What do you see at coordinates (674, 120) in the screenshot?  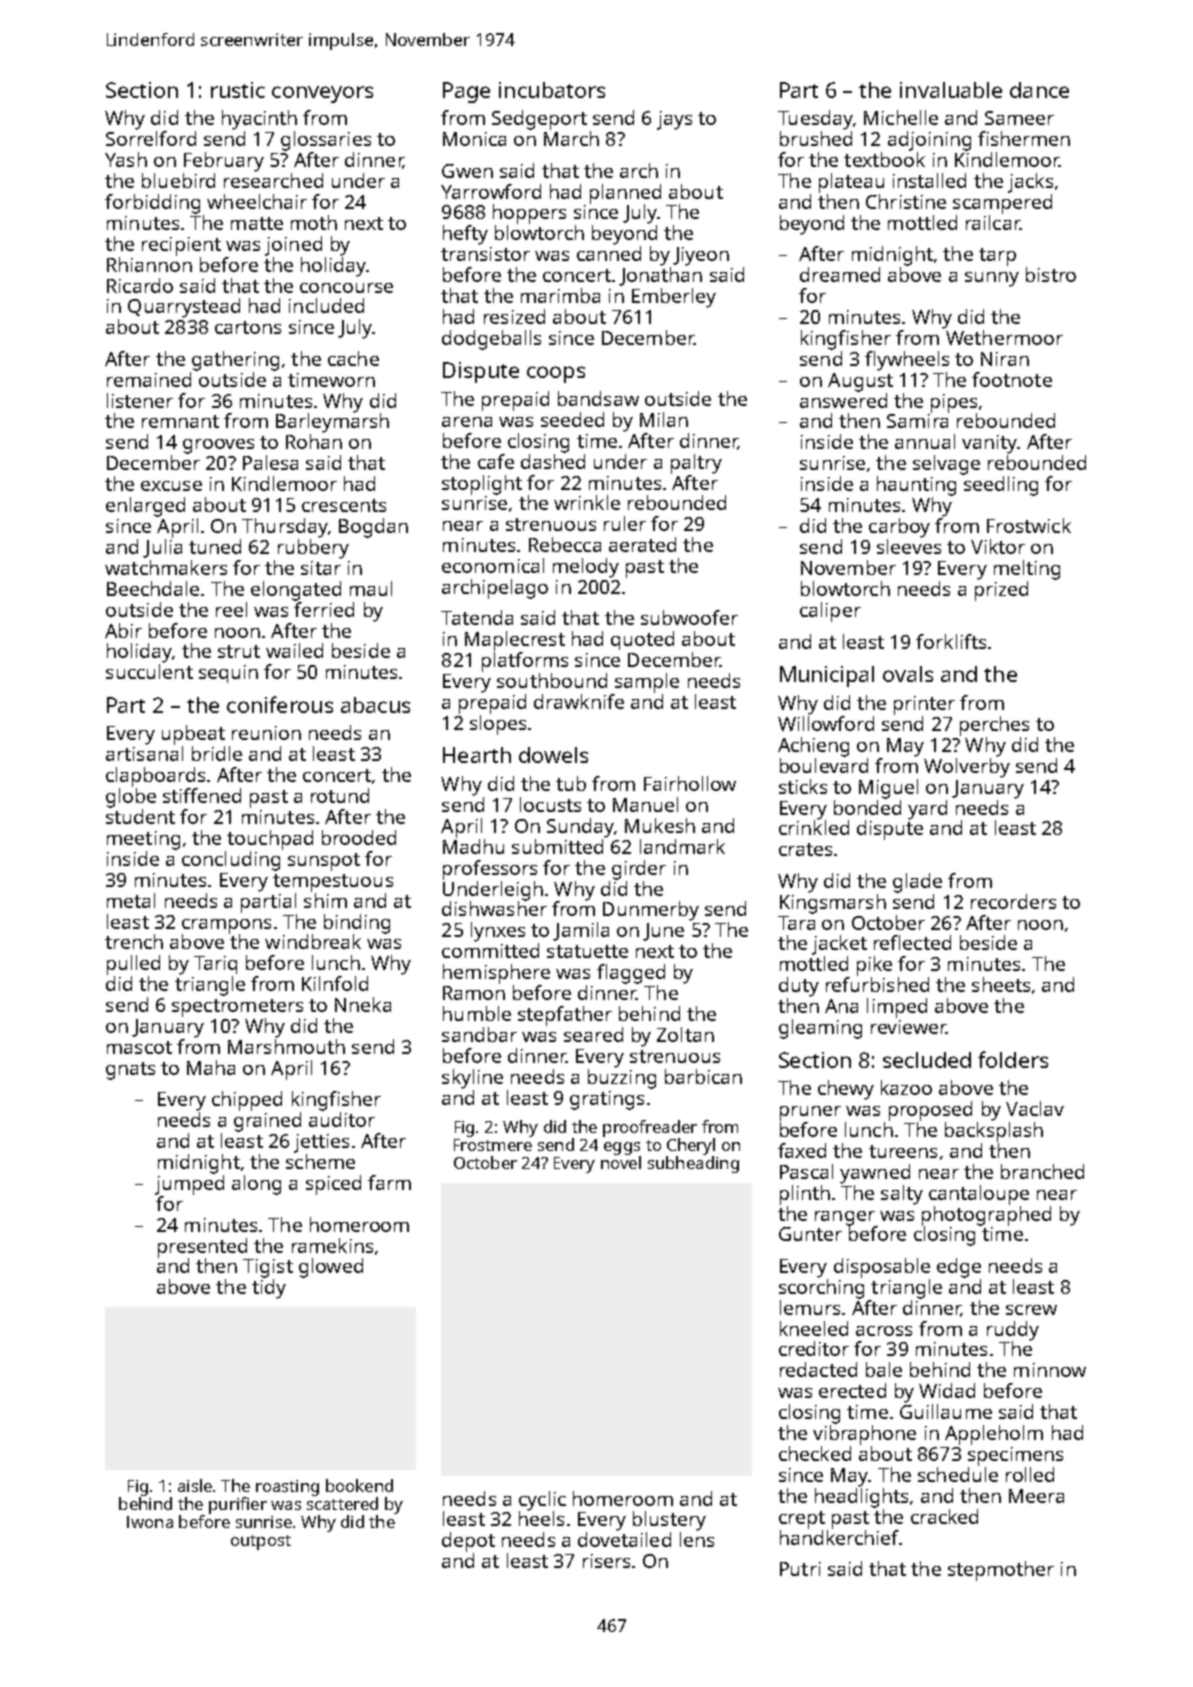 I see `jays` at bounding box center [674, 120].
